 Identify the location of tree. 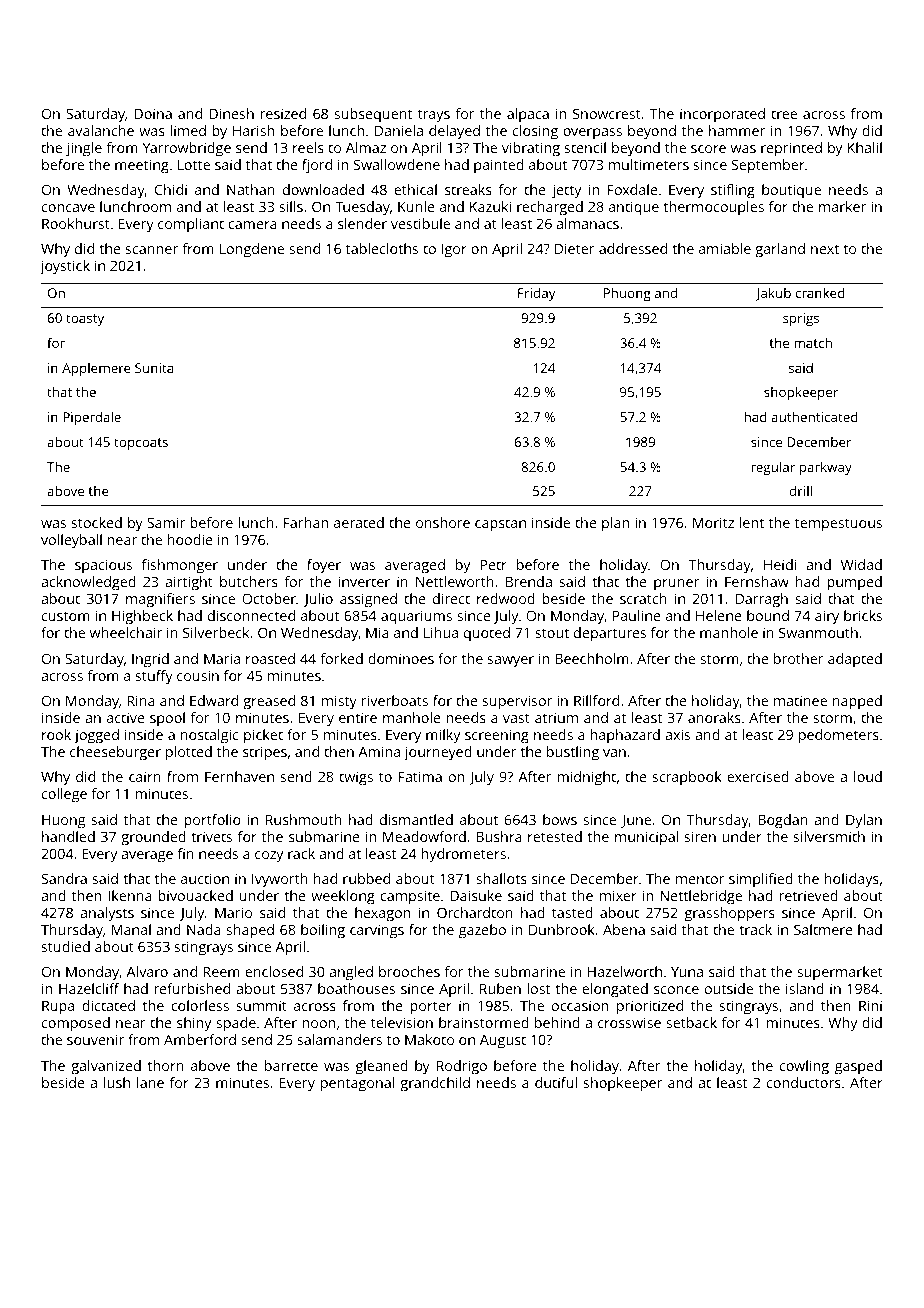
(784, 114).
